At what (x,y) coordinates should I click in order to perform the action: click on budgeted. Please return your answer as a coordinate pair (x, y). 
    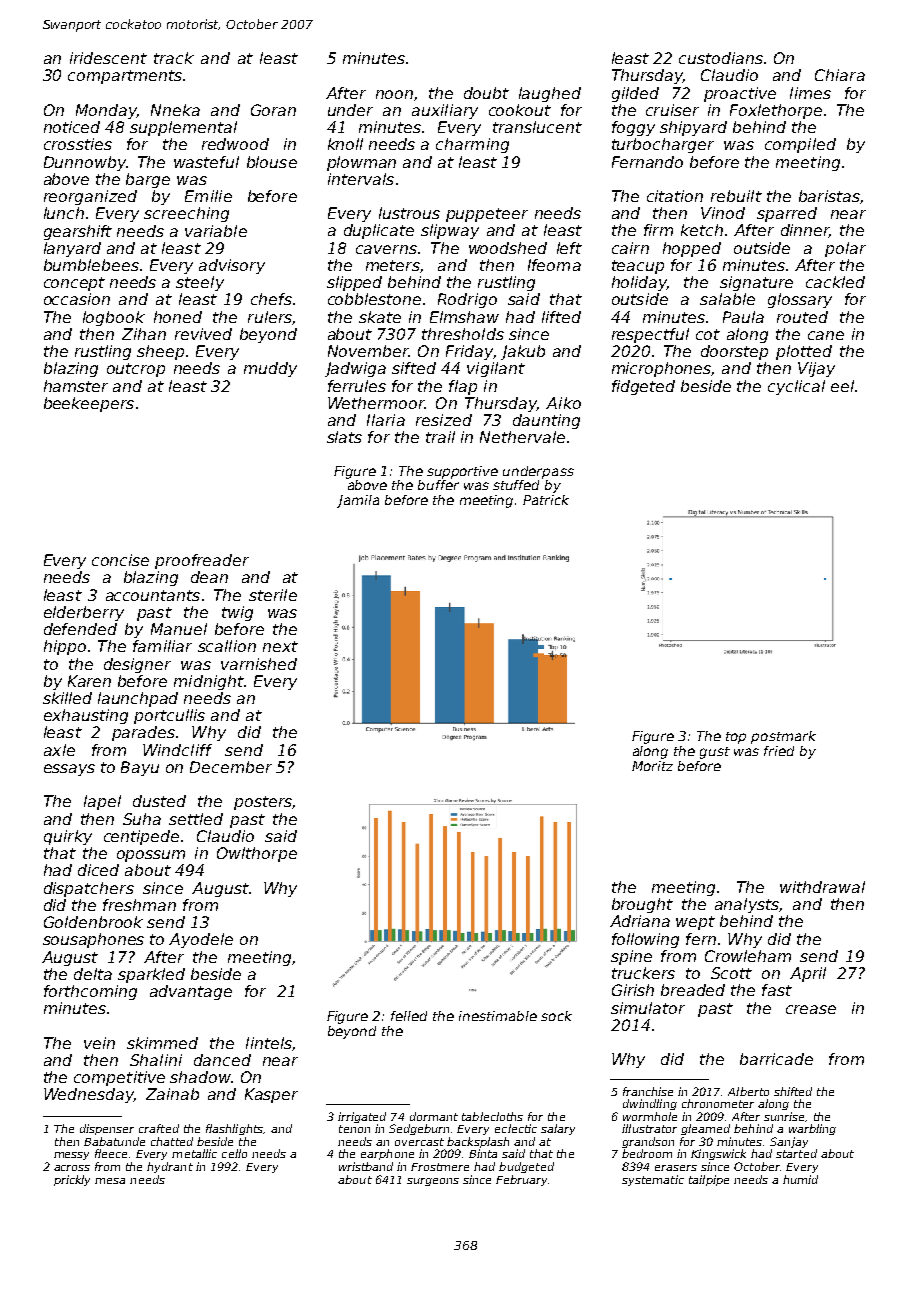
    Looking at the image, I should click on (526, 1167).
